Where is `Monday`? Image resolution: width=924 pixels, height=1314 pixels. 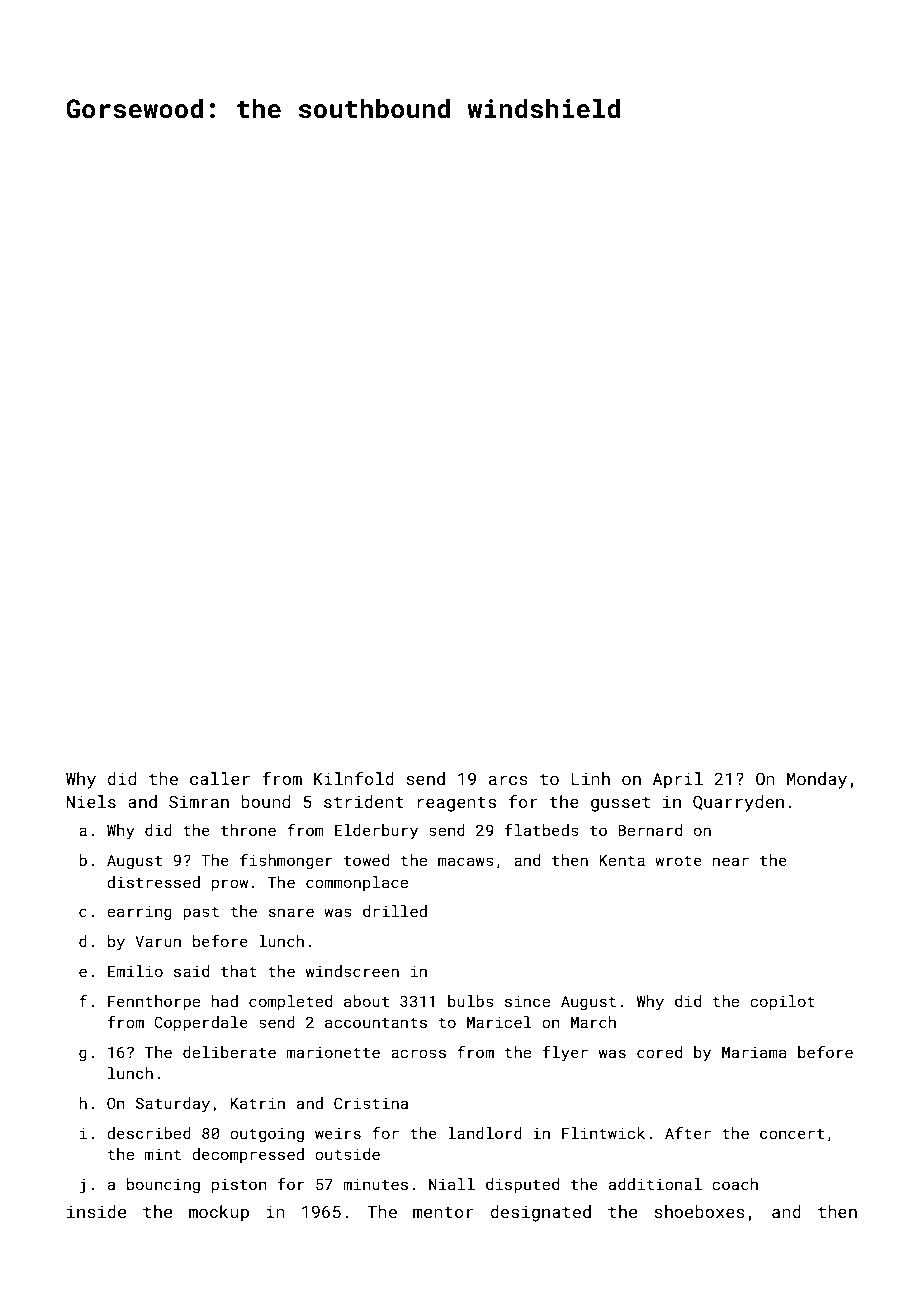 Monday is located at coordinates (817, 780).
